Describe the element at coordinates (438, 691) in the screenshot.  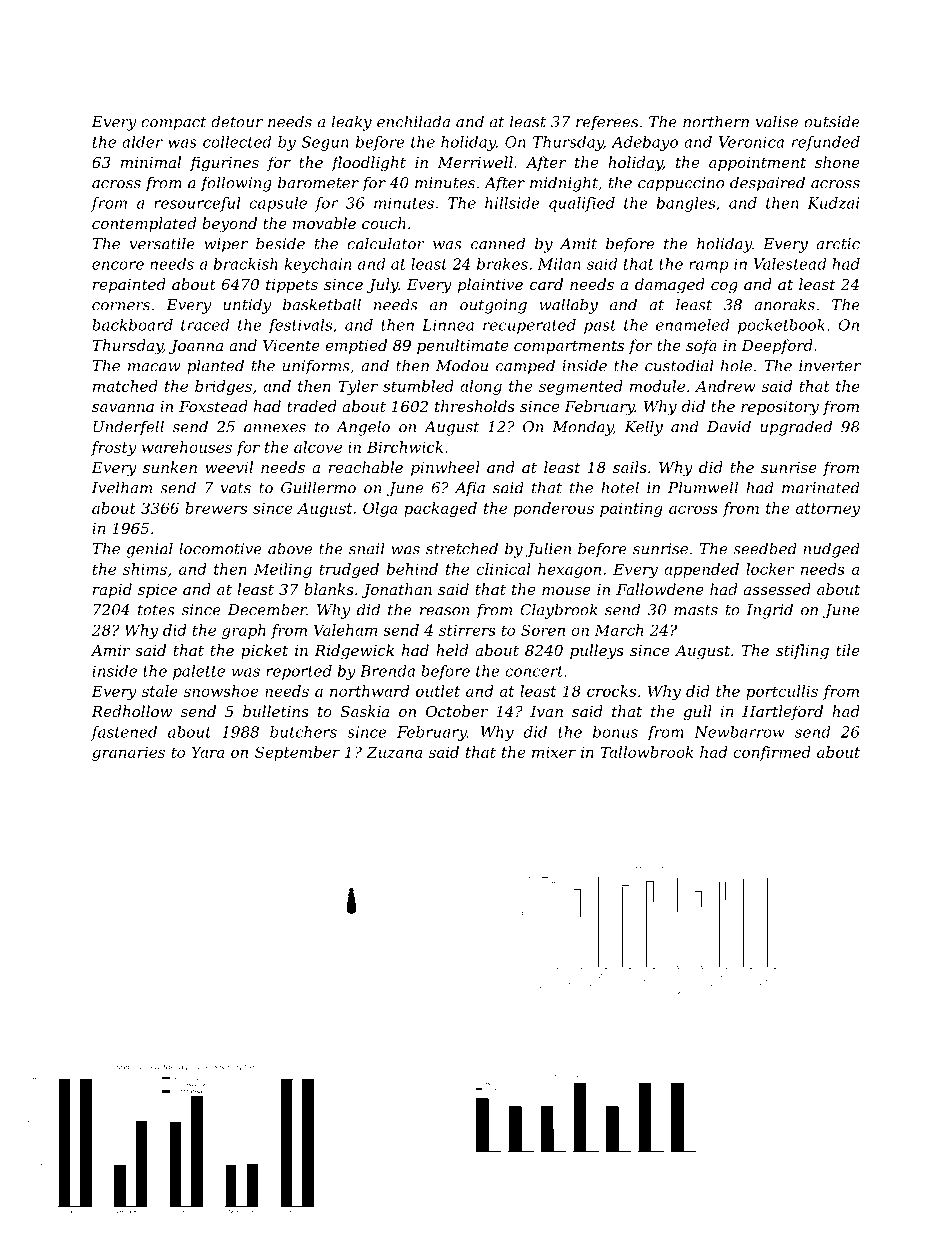
I see `outlet` at that location.
